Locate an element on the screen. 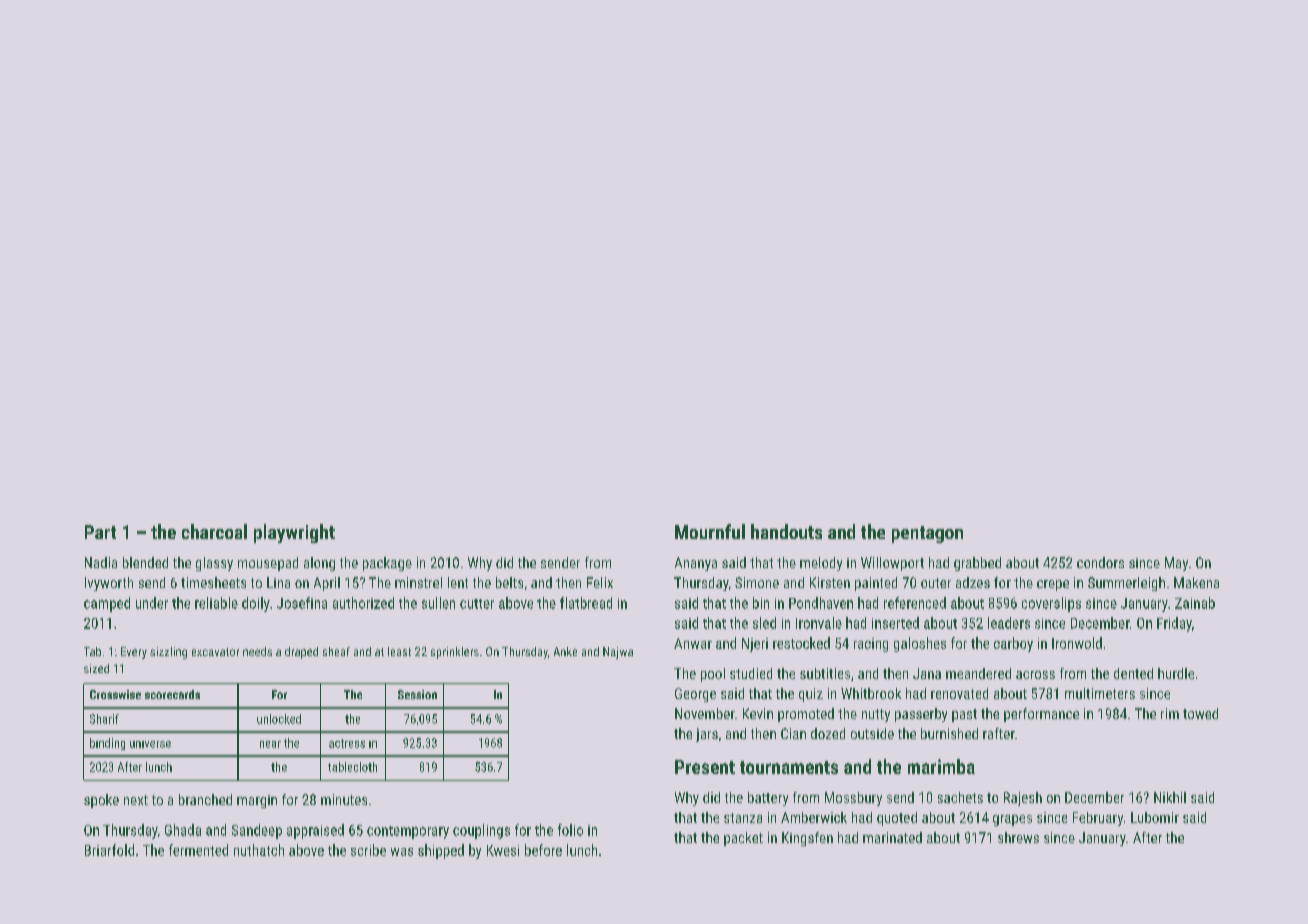  cutter is located at coordinates (477, 604).
